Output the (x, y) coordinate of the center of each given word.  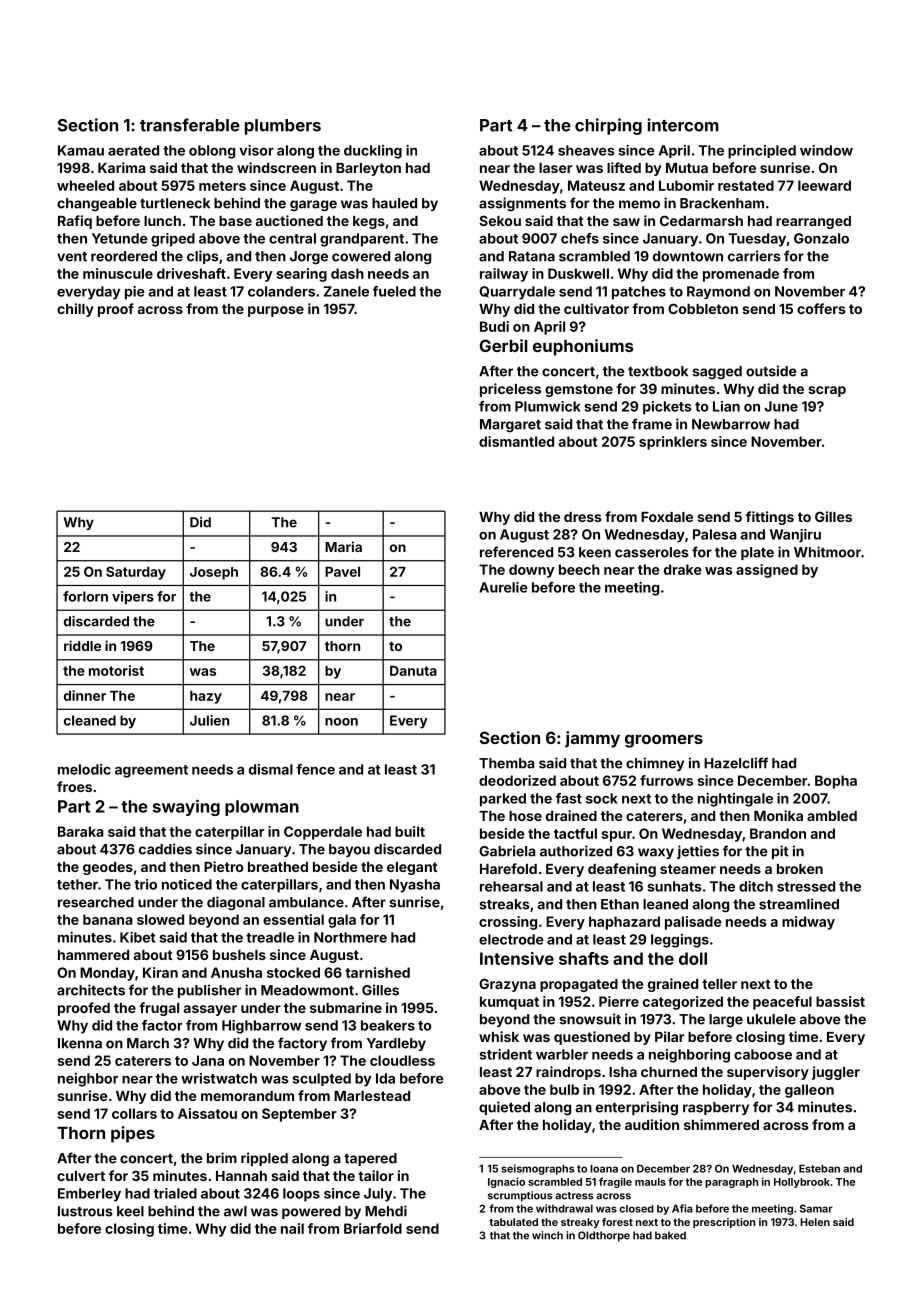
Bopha (836, 782)
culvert (81, 1176)
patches (639, 293)
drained (571, 815)
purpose (276, 311)
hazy (206, 697)
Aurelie (503, 587)
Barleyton (368, 169)
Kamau (81, 150)
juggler (836, 1073)
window (826, 150)
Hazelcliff (736, 763)
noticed (187, 884)
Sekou (500, 220)
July (378, 1195)
